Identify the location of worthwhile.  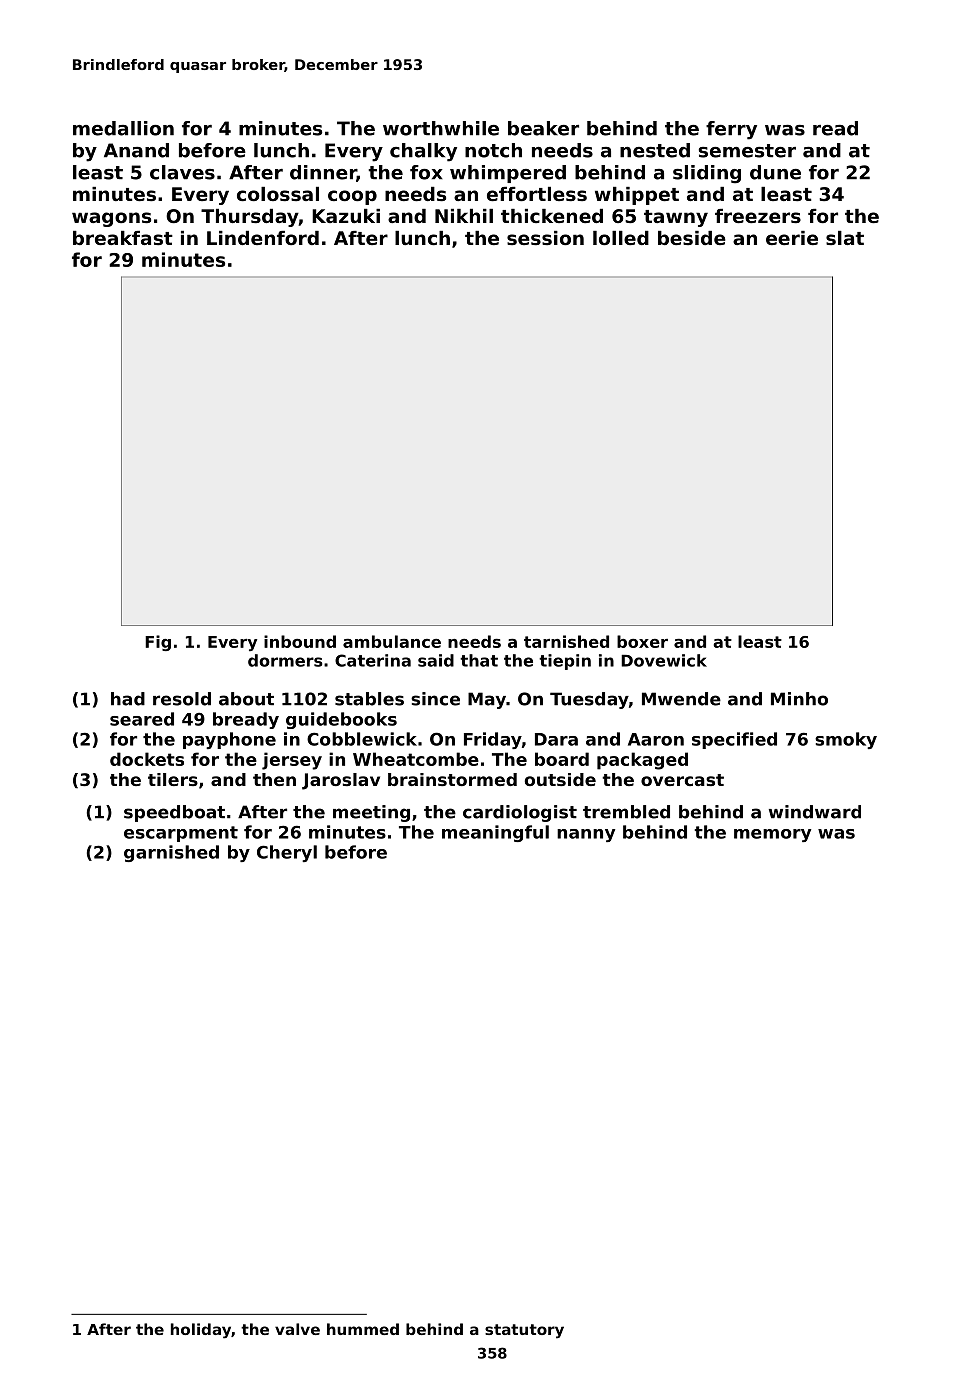
(441, 128).
